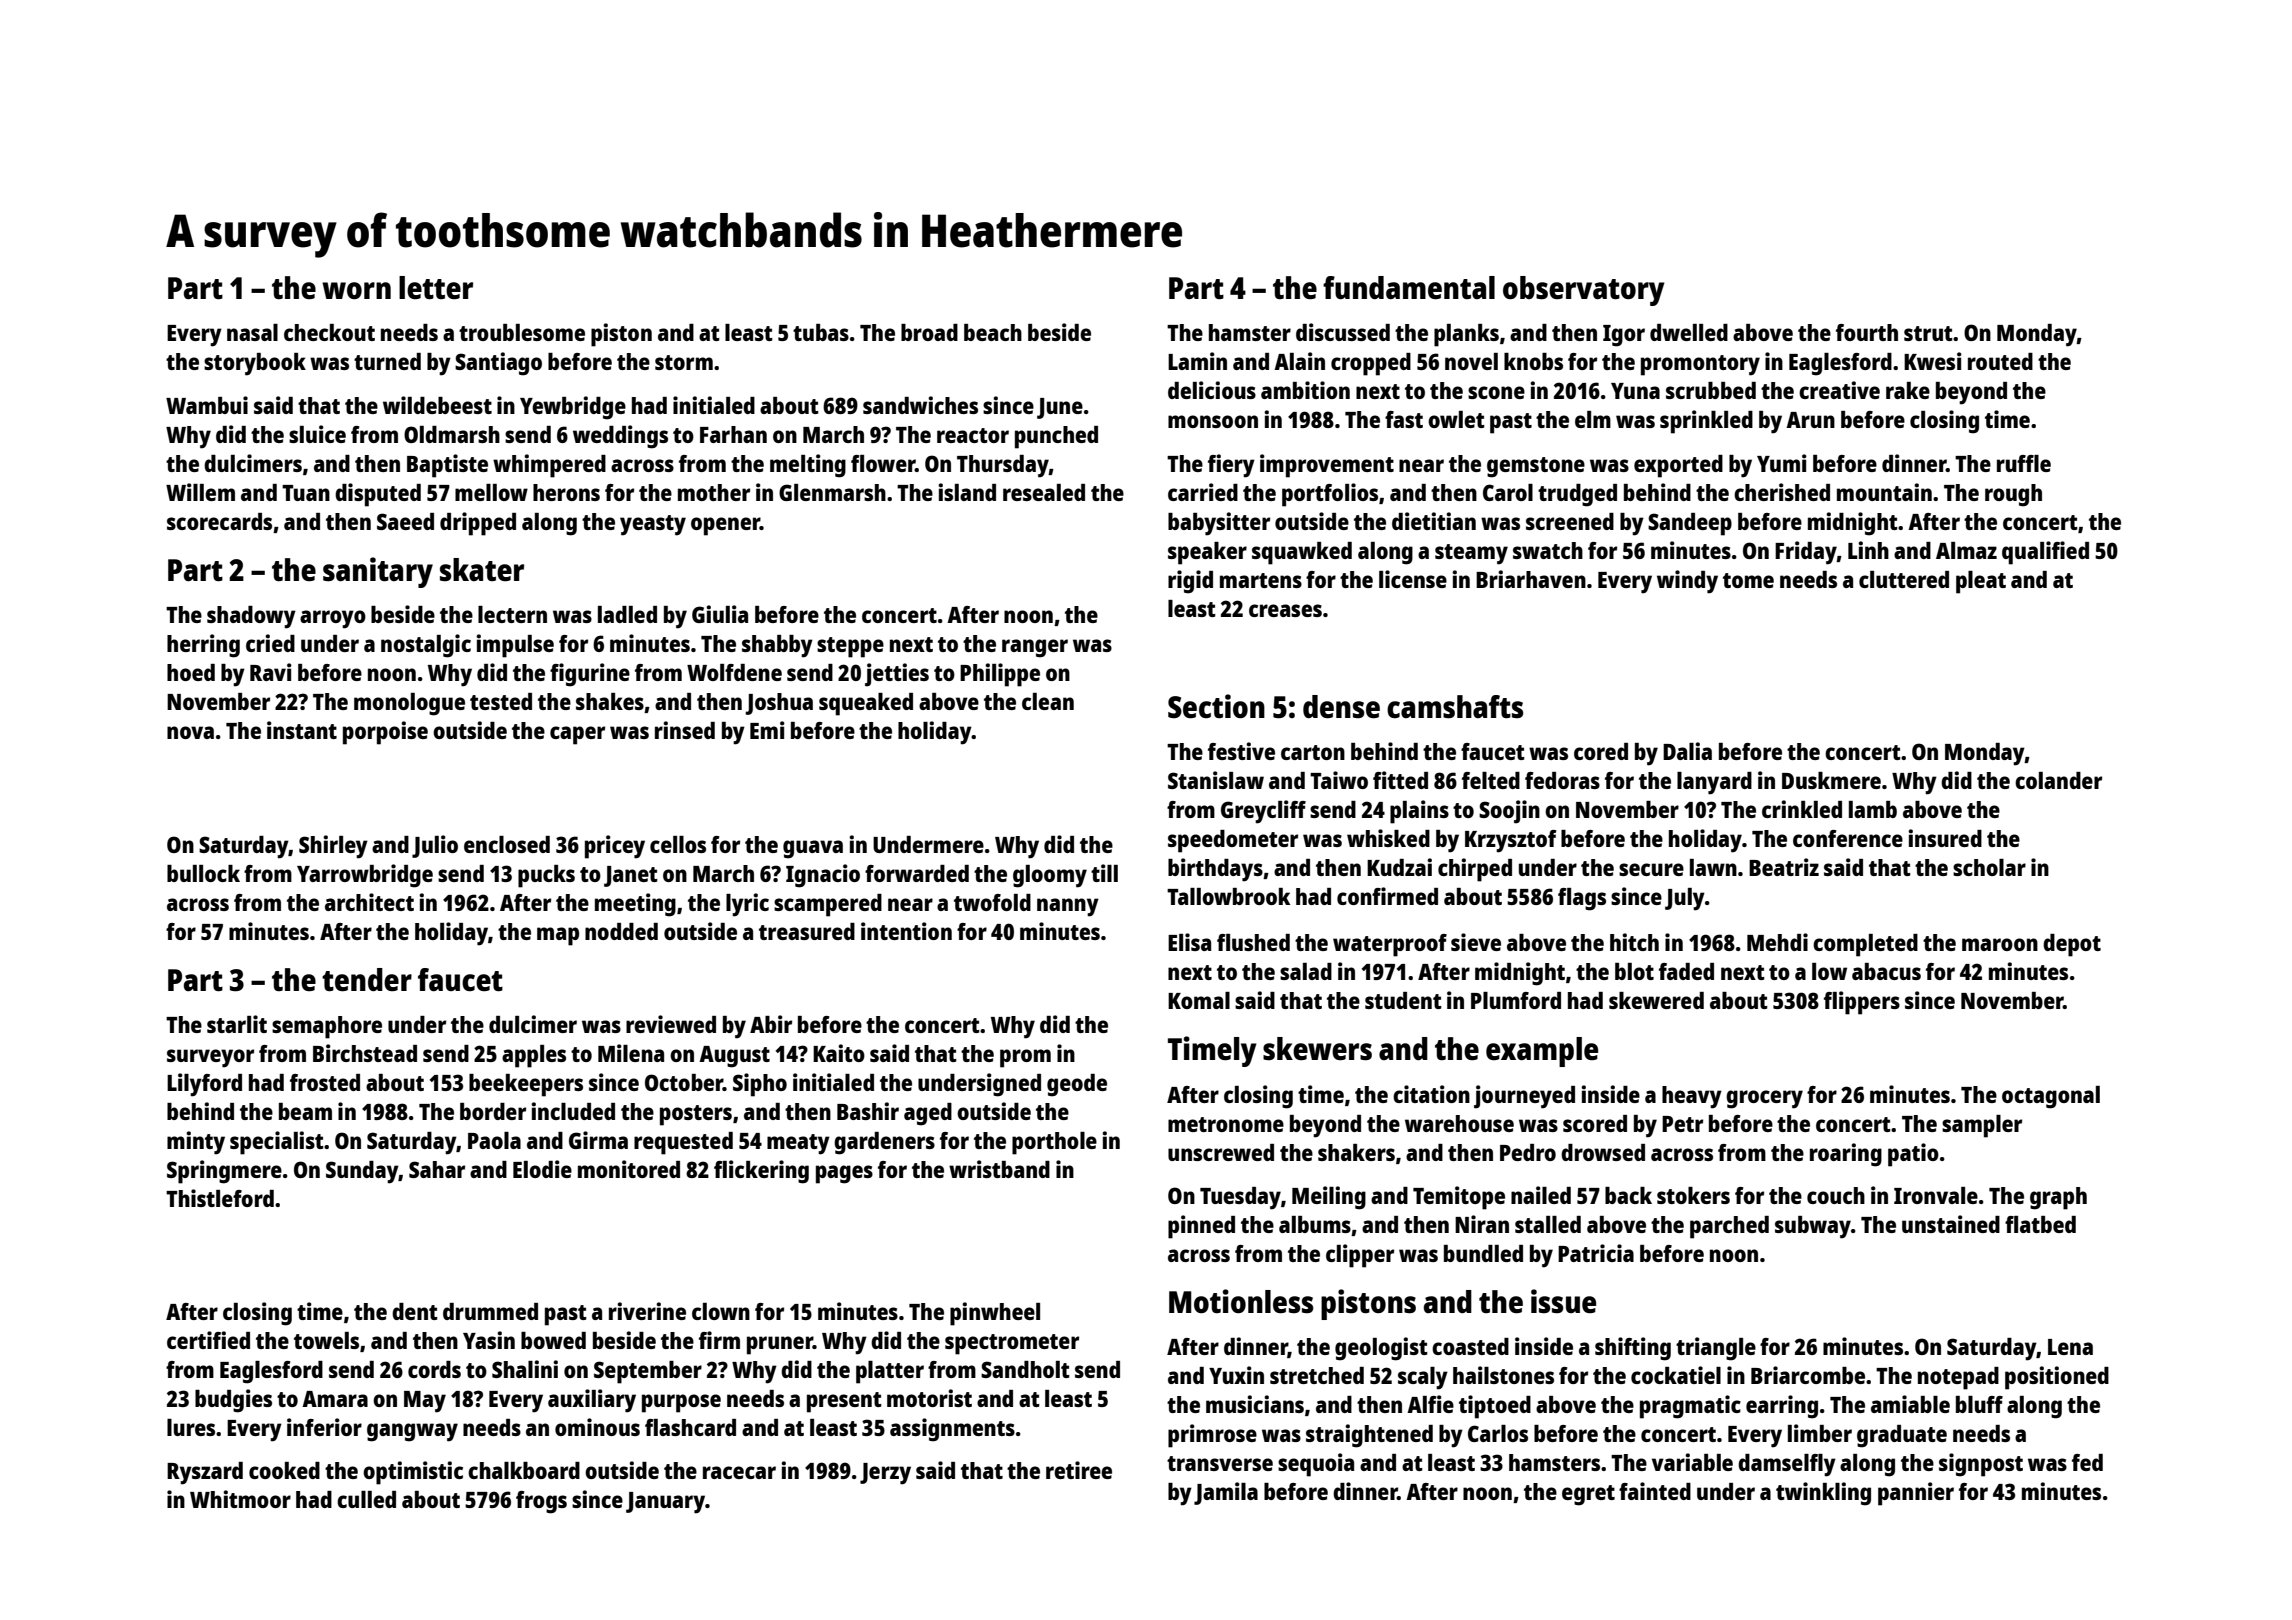 The height and width of the screenshot is (1620, 2292). Describe the element at coordinates (821, 332) in the screenshot. I see `tubas` at that location.
